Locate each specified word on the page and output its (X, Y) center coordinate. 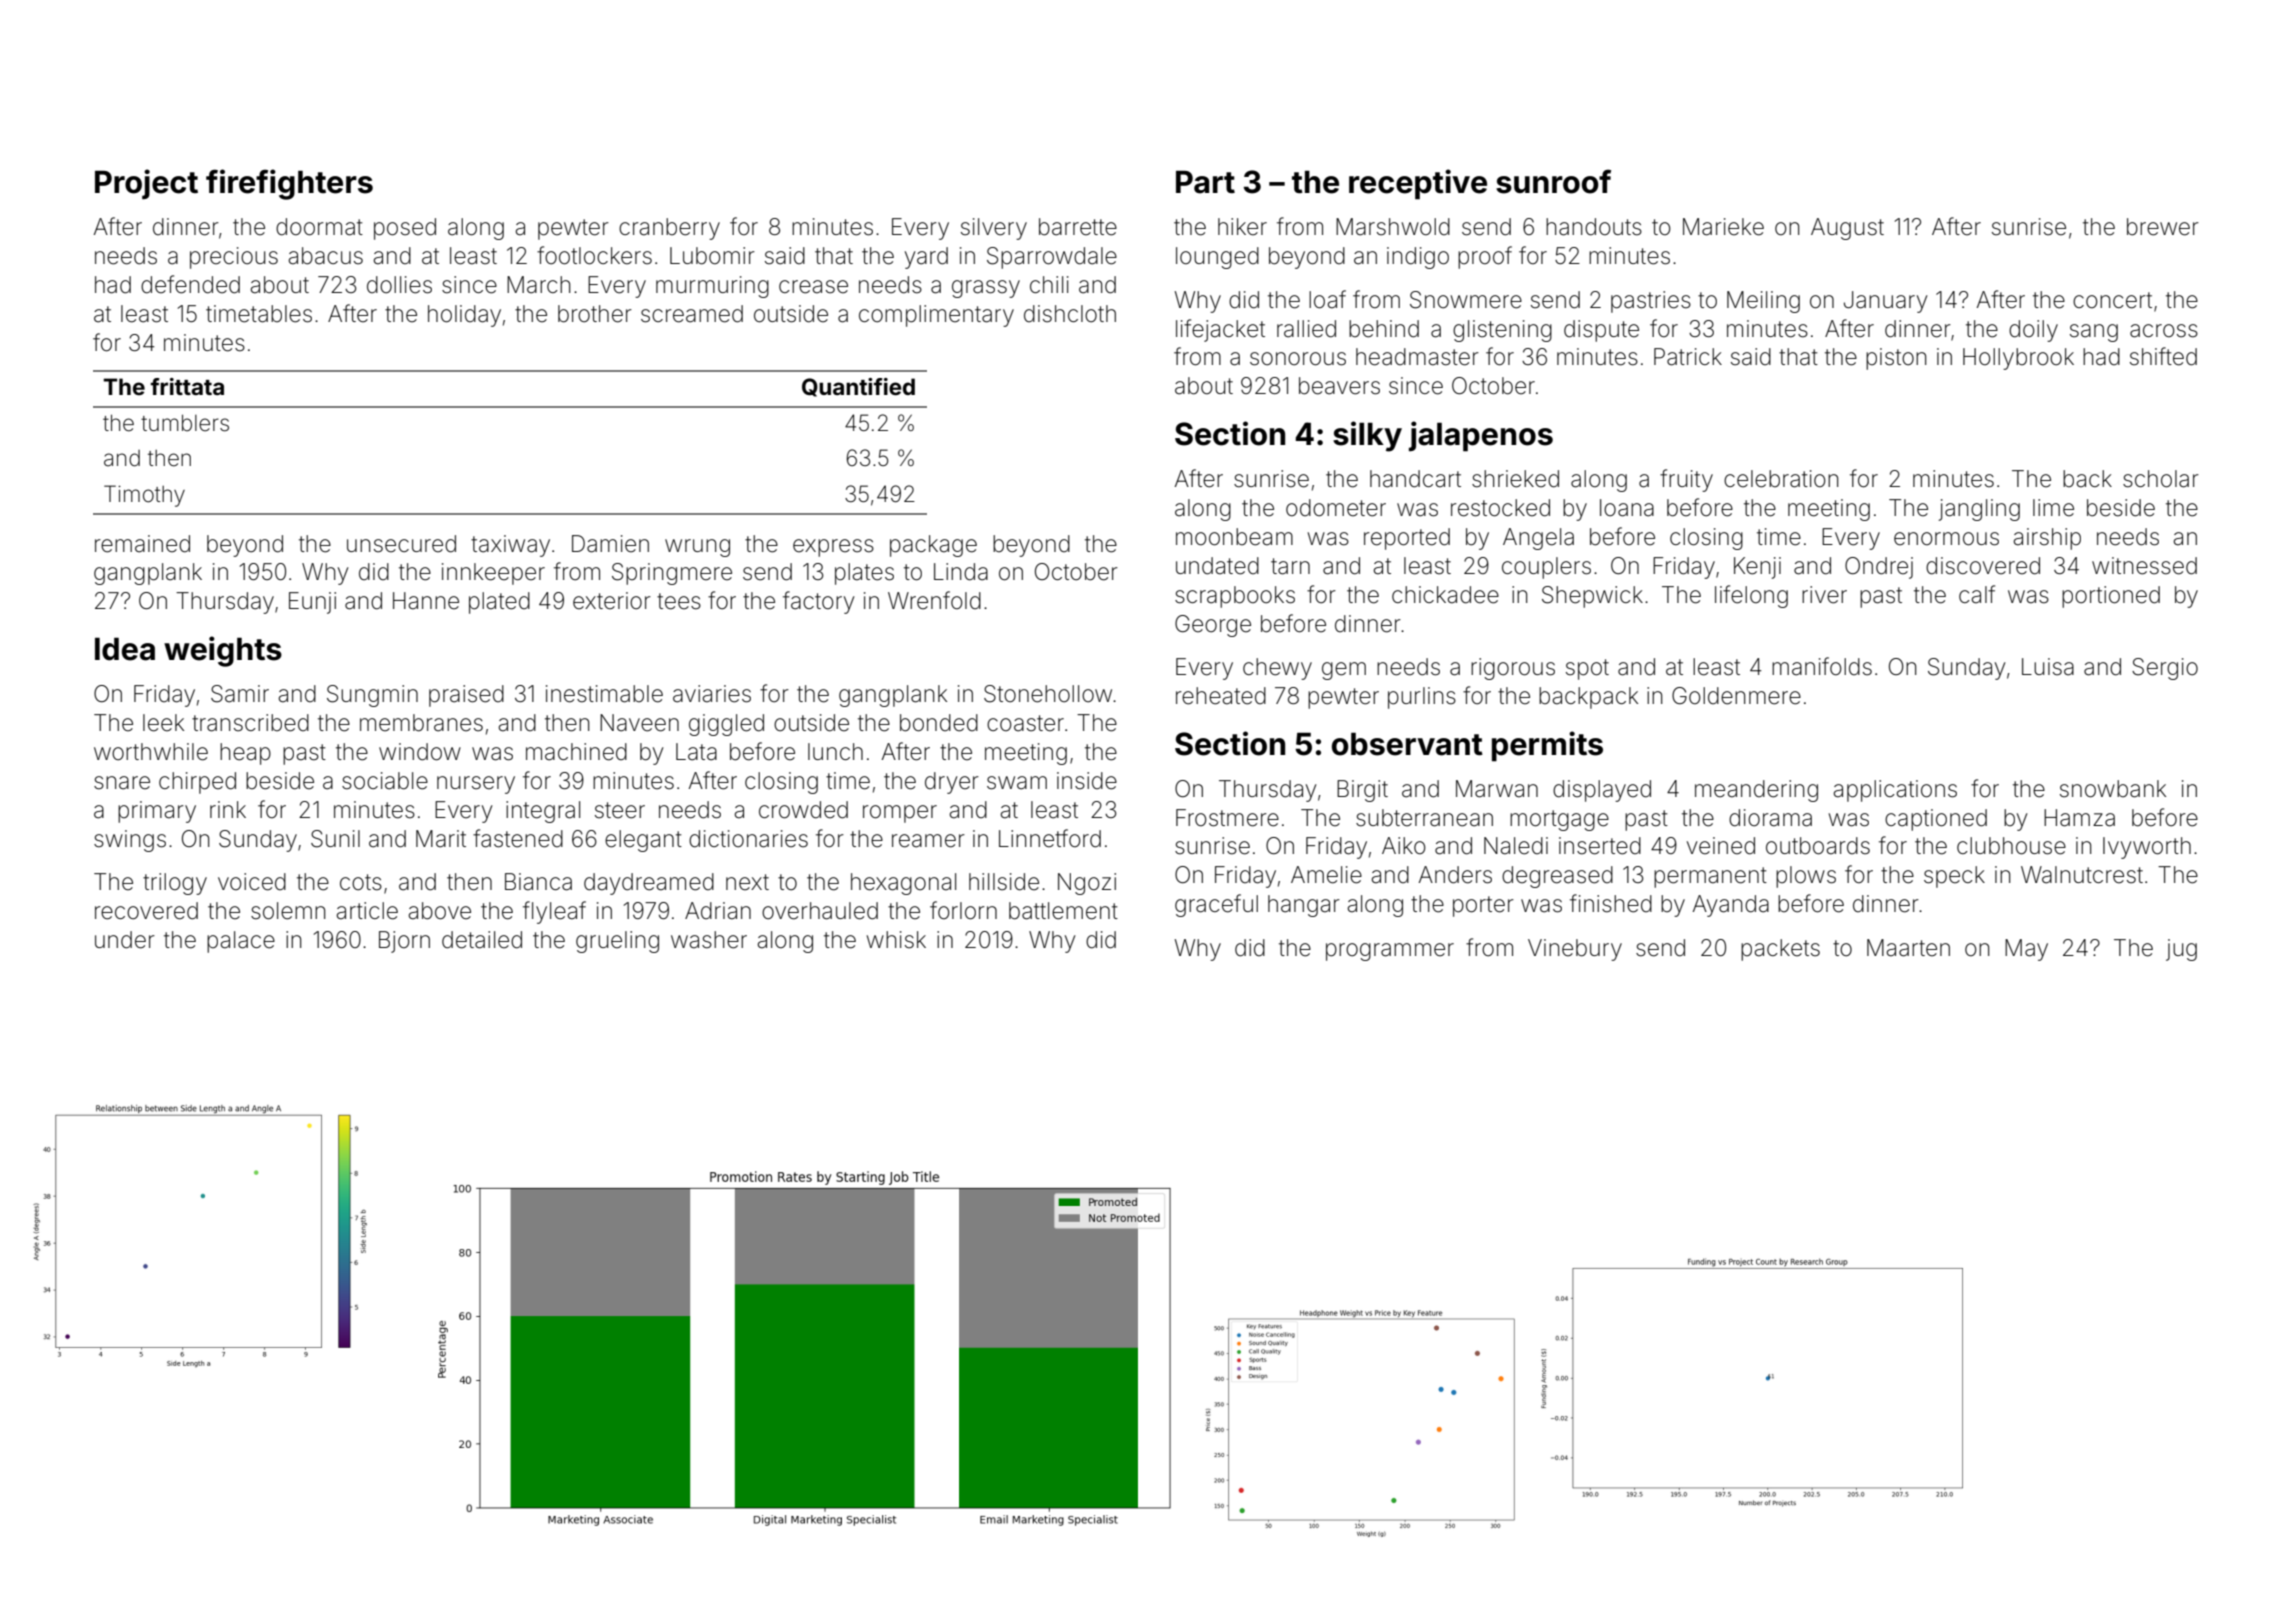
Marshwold (1393, 227)
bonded (939, 723)
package (933, 546)
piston (1896, 359)
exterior (612, 601)
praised (466, 696)
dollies (399, 285)
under (125, 940)
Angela (1538, 539)
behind (1384, 329)
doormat (319, 227)
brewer (2163, 227)
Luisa (2048, 667)
